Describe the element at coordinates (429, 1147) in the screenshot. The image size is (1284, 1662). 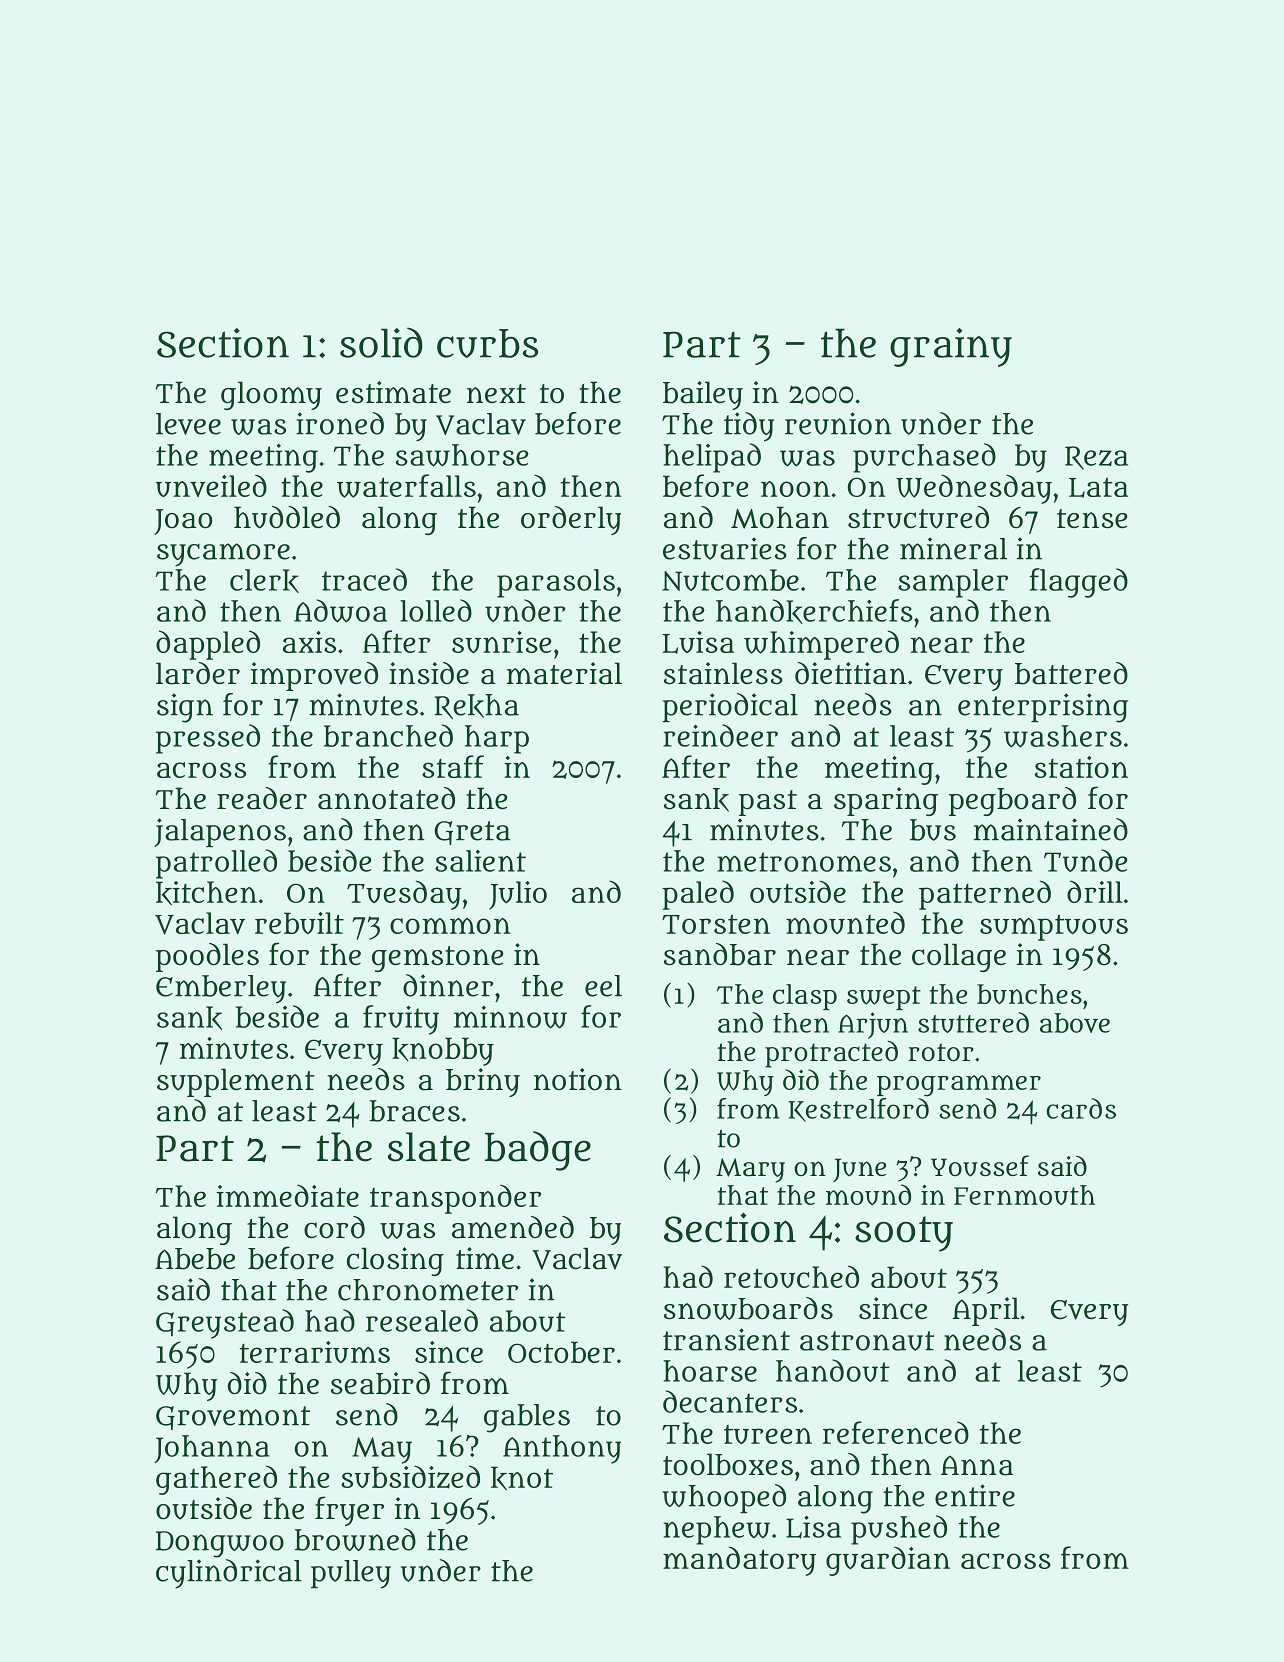
I see `slate` at that location.
